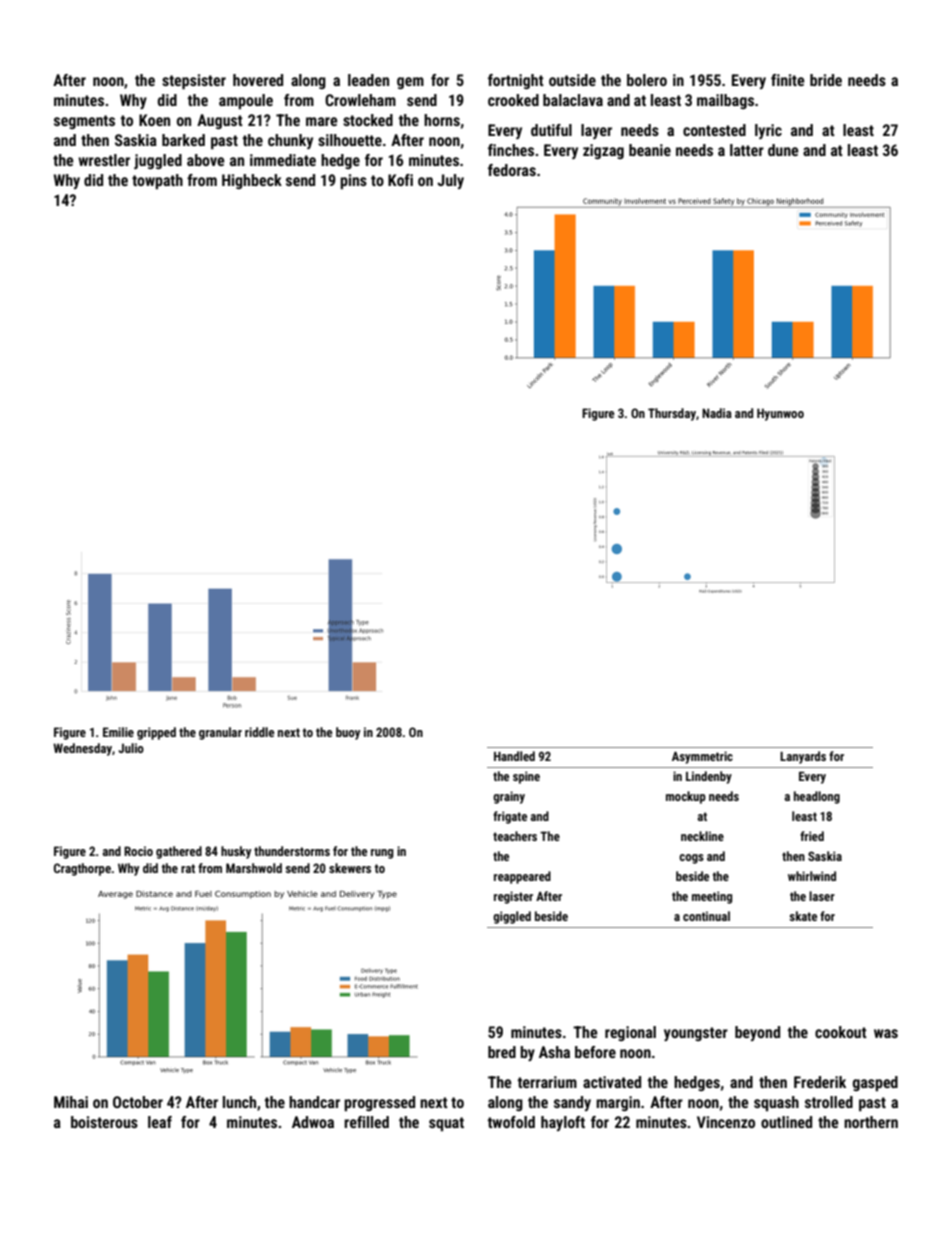  I want to click on dune, so click(783, 150).
